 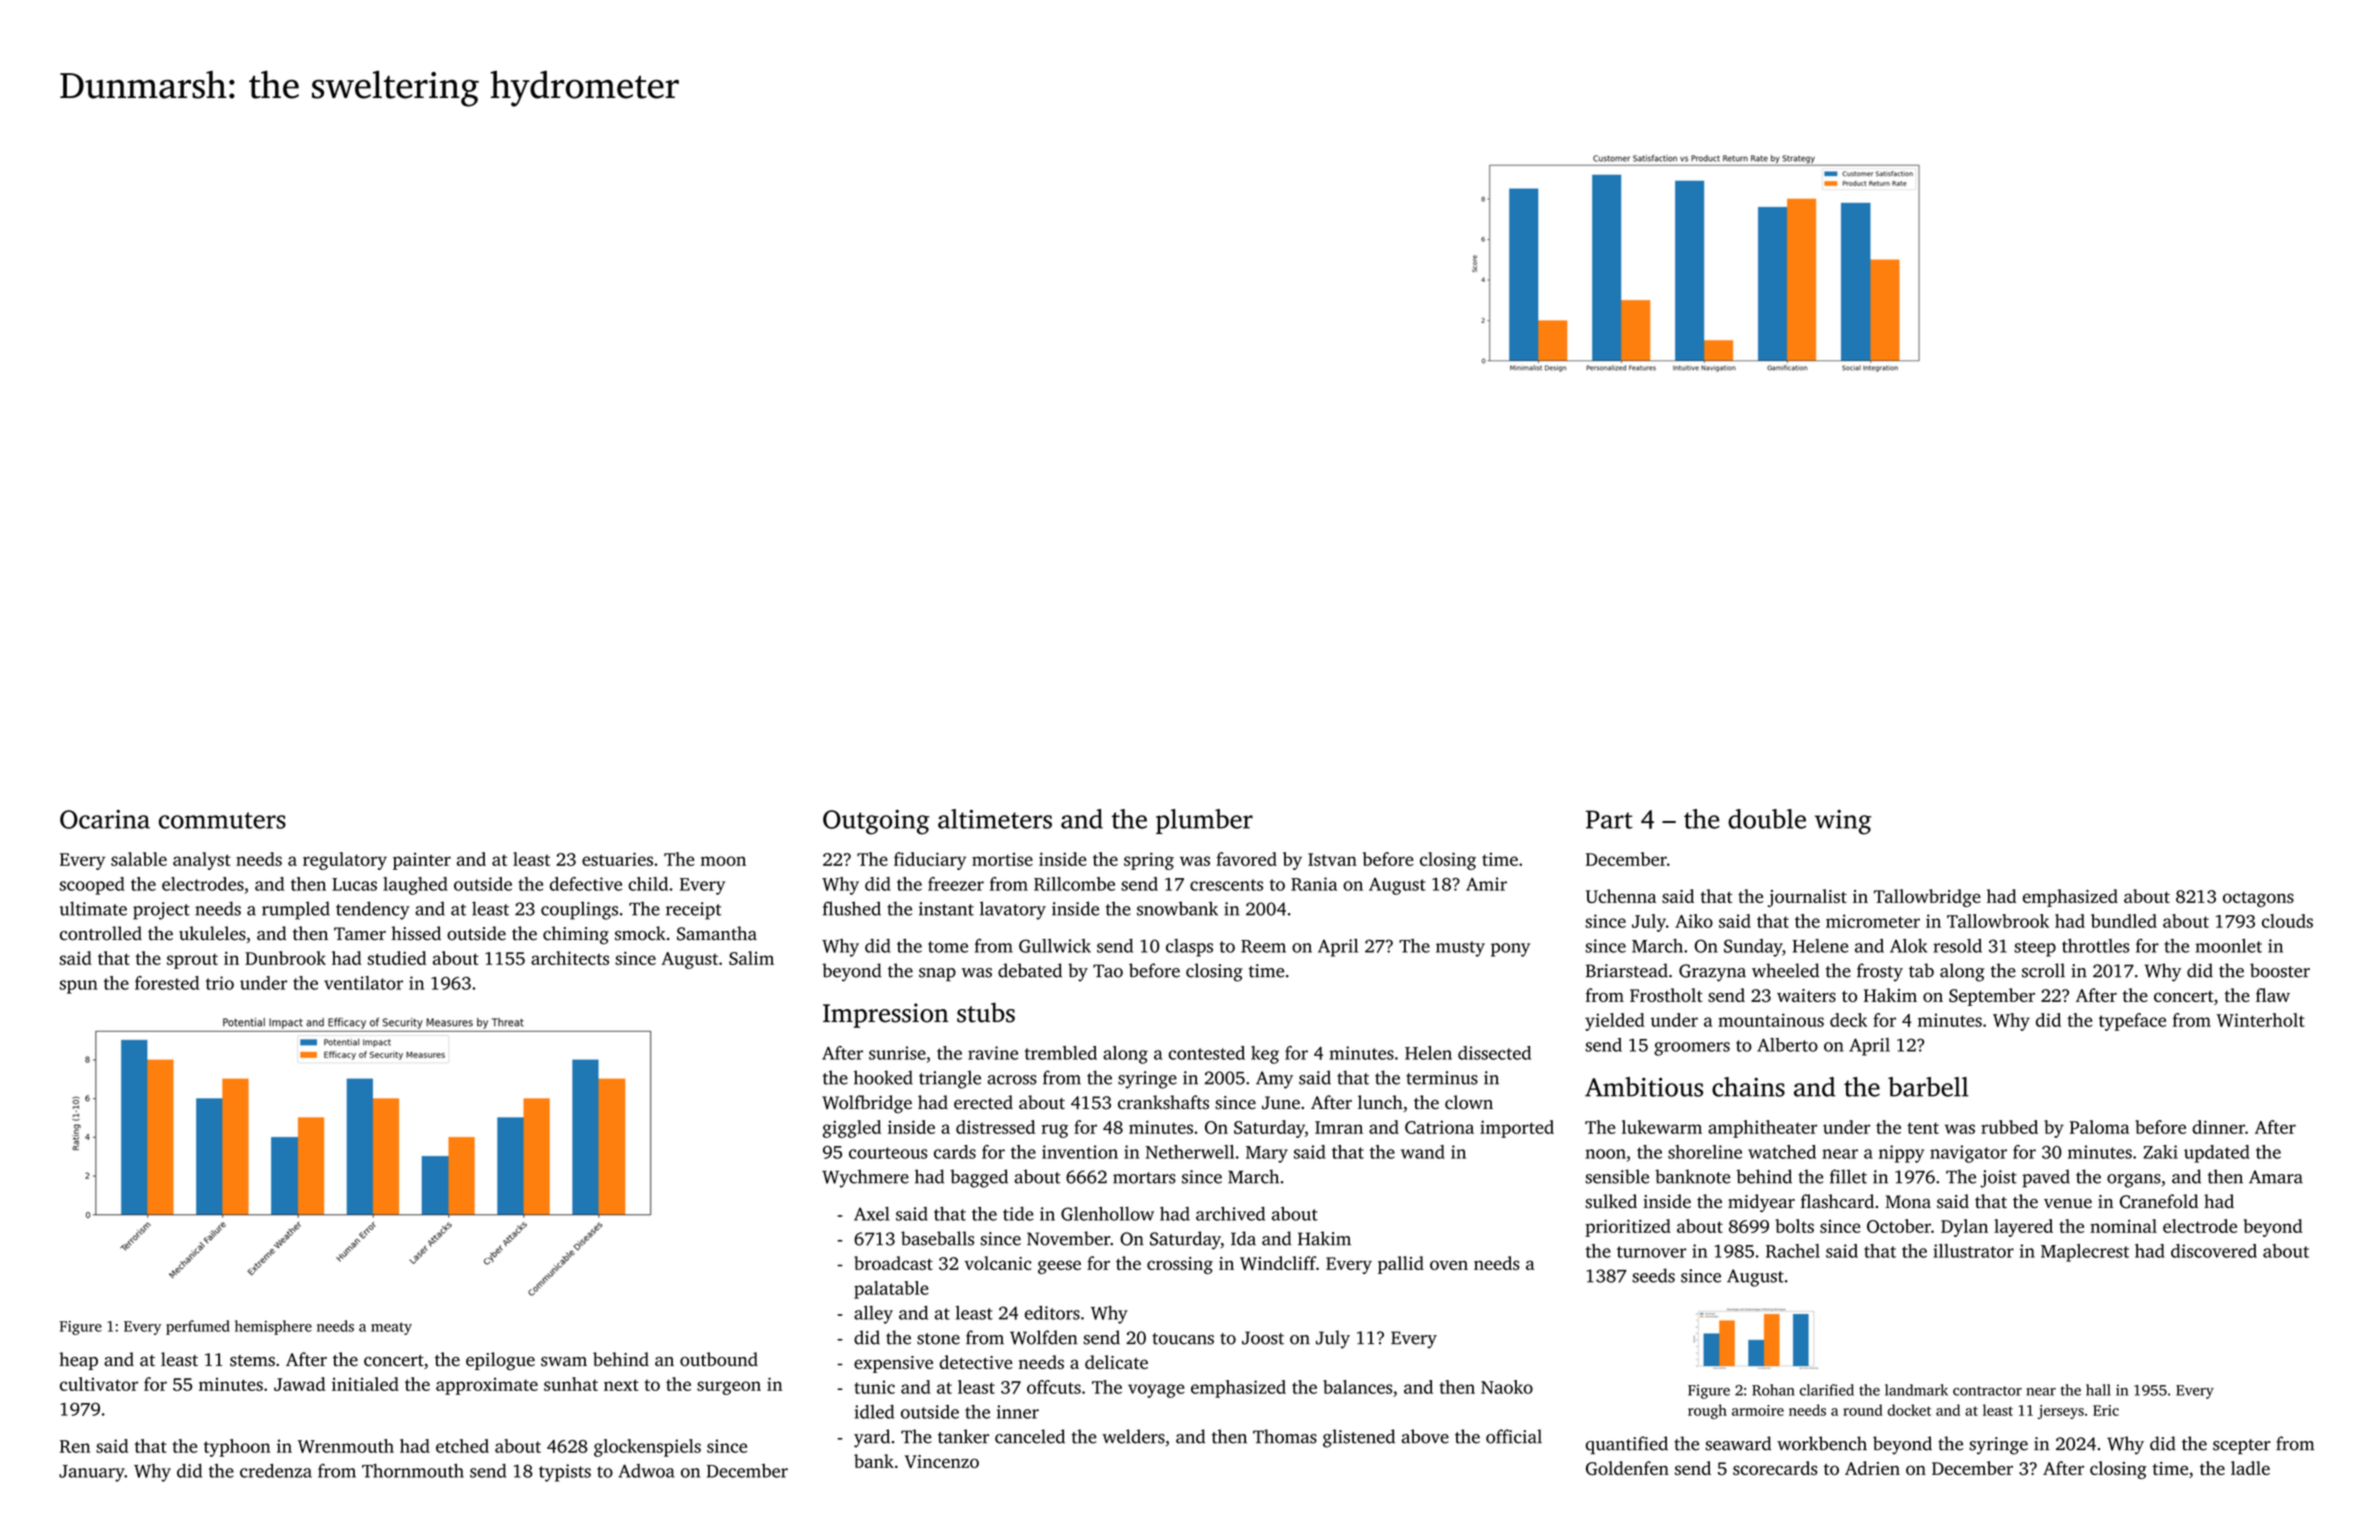 What do you see at coordinates (2280, 970) in the page?
I see `booster` at bounding box center [2280, 970].
